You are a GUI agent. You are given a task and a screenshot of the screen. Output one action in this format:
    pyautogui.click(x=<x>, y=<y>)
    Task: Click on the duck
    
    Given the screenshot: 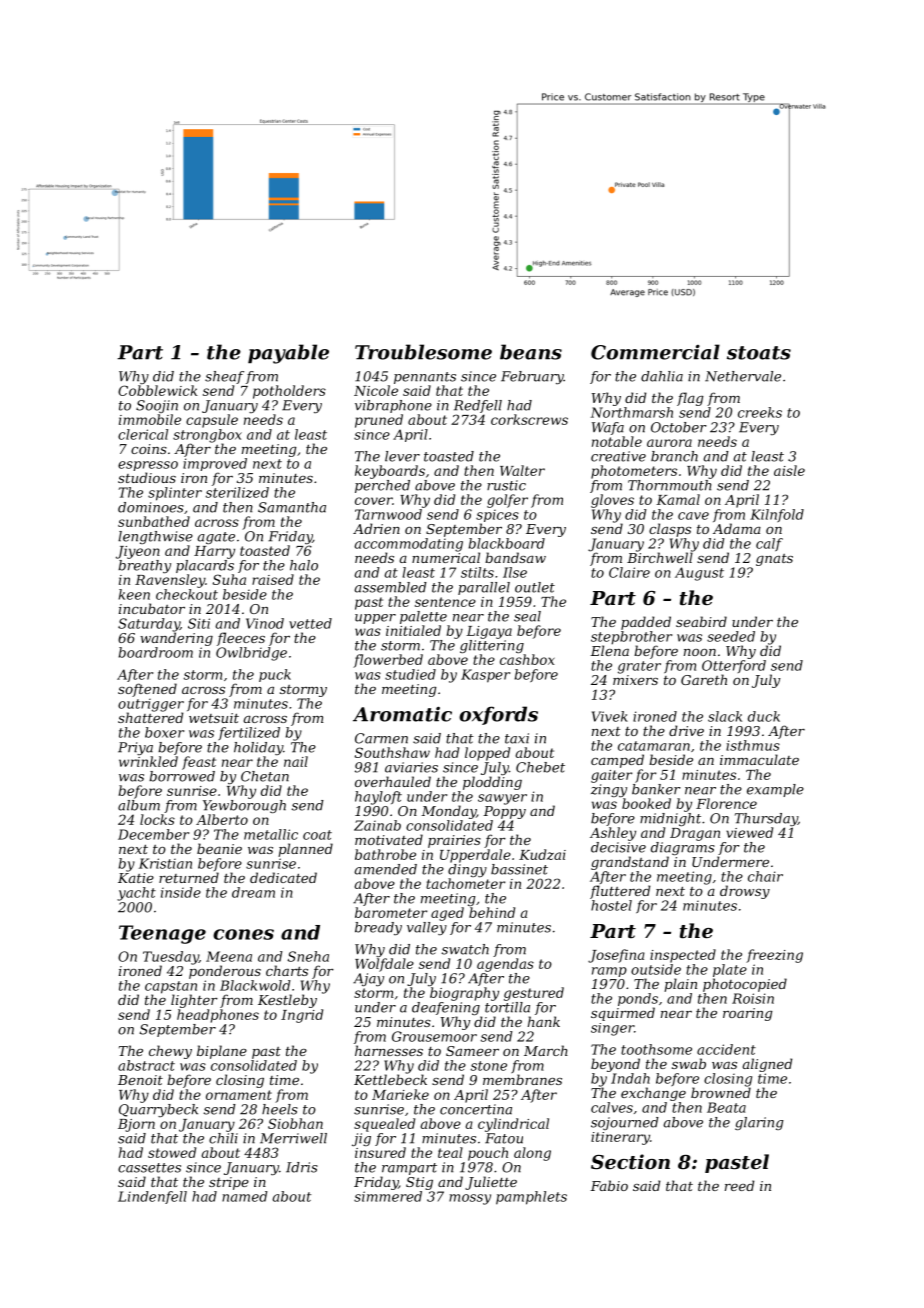 What is the action you would take?
    pyautogui.click(x=764, y=716)
